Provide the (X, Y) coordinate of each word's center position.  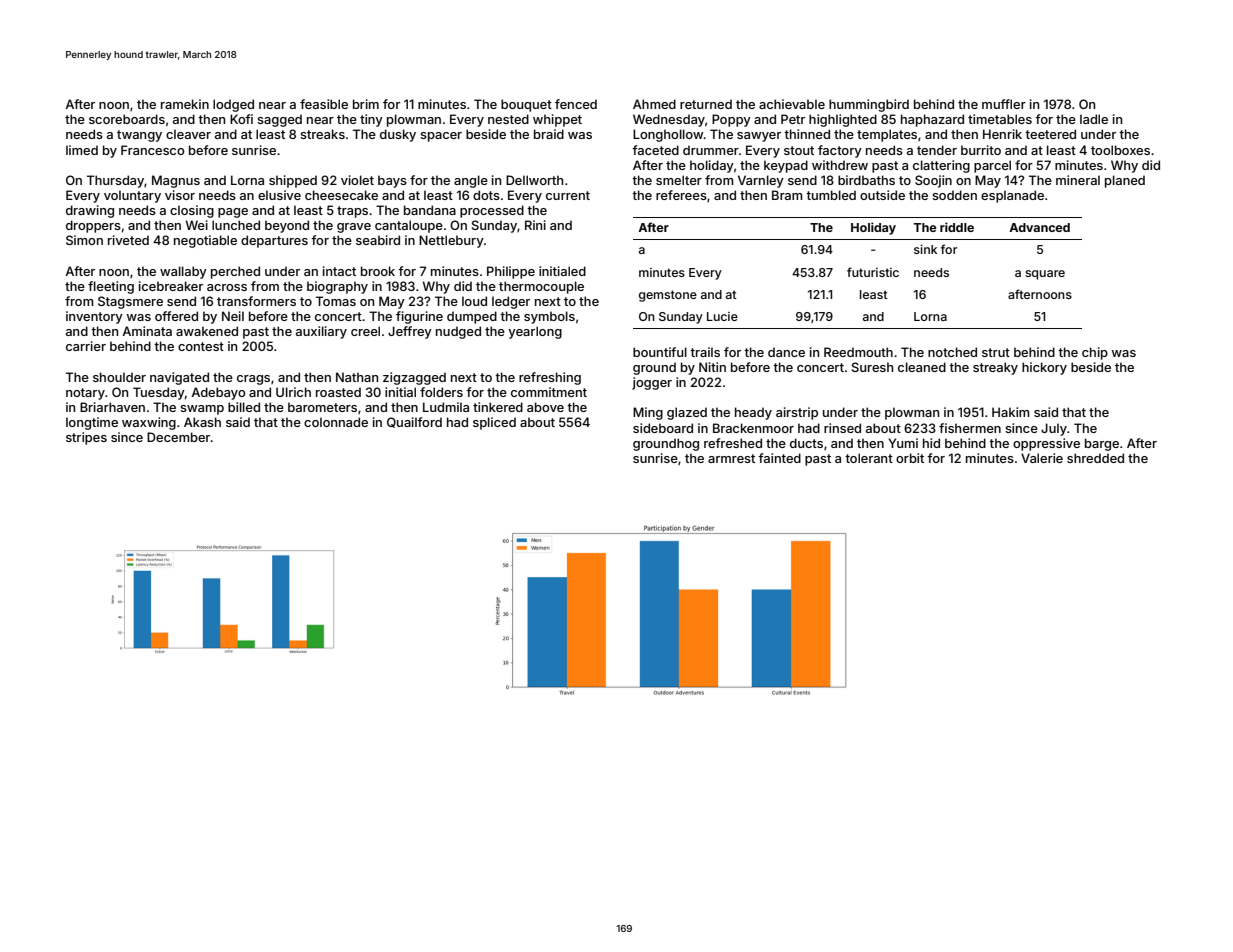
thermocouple (541, 287)
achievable (792, 104)
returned (706, 104)
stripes (86, 438)
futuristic (873, 272)
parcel (992, 166)
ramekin (185, 104)
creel (365, 331)
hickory (1044, 368)
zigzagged (414, 378)
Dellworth (534, 180)
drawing (90, 211)
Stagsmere (130, 302)
